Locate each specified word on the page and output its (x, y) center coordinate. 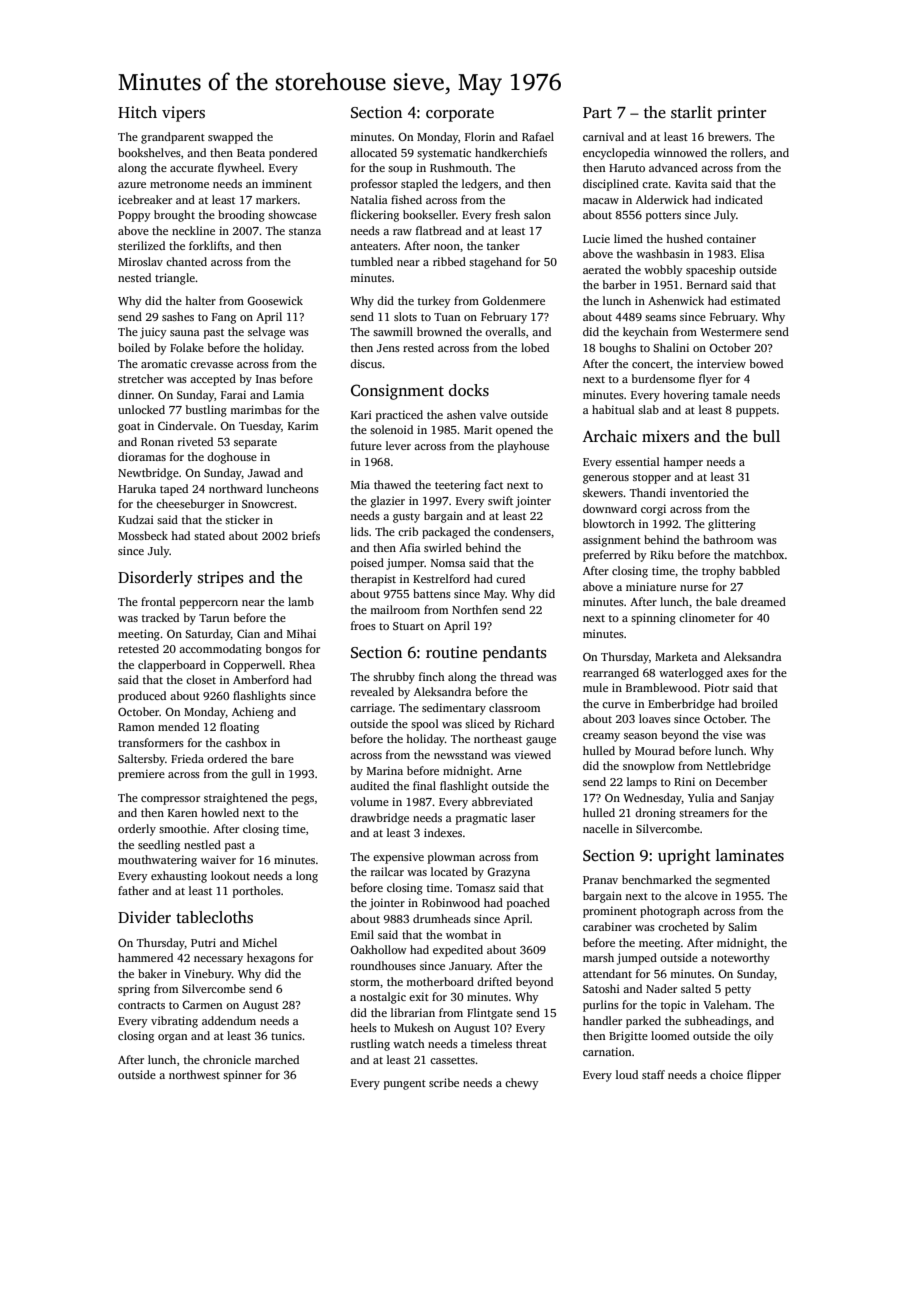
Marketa (676, 656)
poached (528, 904)
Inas (266, 379)
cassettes (452, 1060)
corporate (460, 115)
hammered (145, 957)
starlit (691, 112)
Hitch (137, 112)
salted (696, 988)
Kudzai (136, 519)
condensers (522, 531)
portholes (257, 892)
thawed (392, 484)
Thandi (648, 492)
